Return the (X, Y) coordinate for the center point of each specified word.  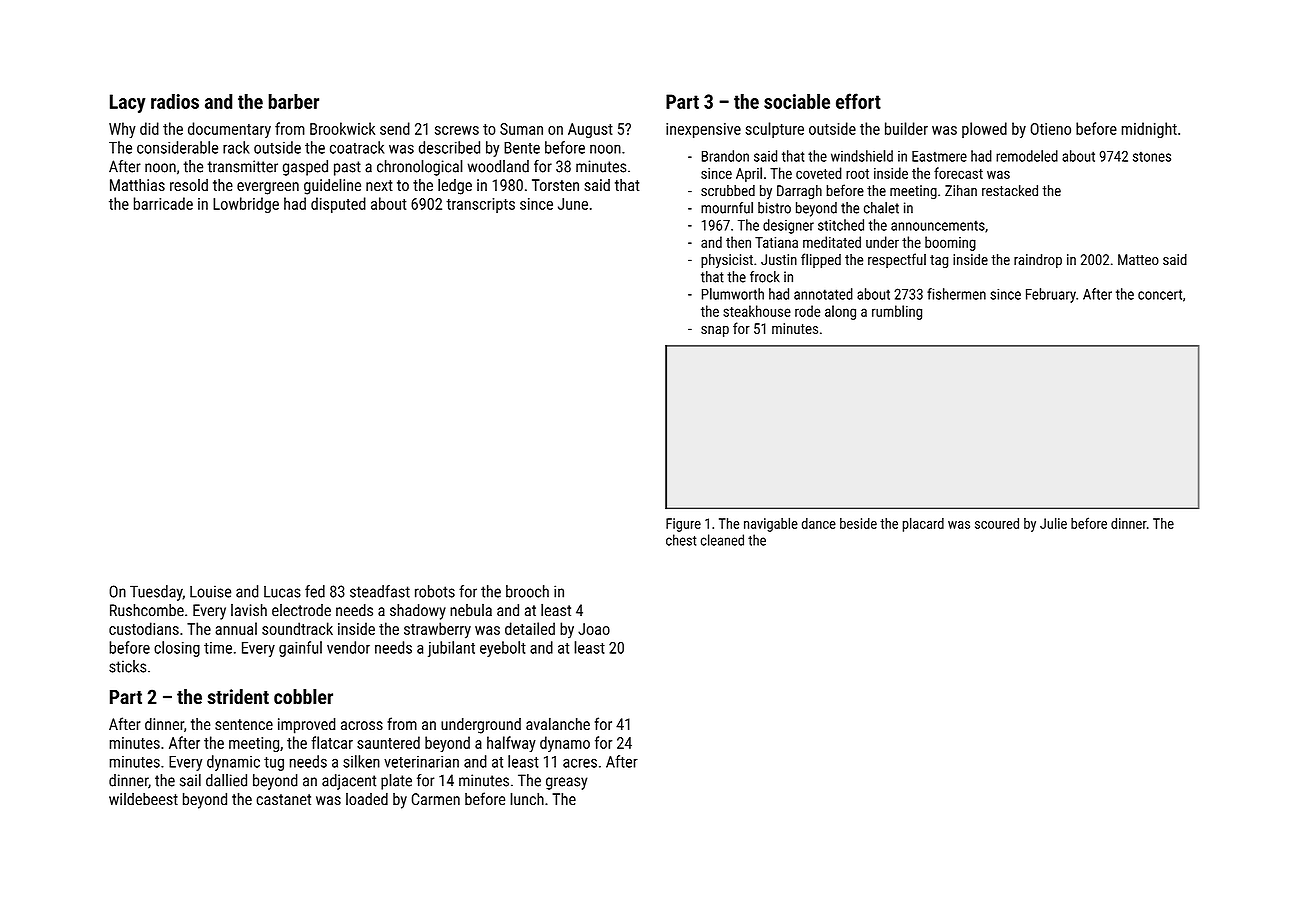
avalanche (558, 723)
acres (580, 763)
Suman (521, 129)
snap (715, 331)
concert (1160, 294)
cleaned (722, 540)
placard (923, 524)
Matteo (1138, 259)
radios (175, 101)
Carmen (436, 799)
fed (315, 591)
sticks (127, 666)
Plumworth (733, 294)
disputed (338, 205)
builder (906, 128)
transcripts (480, 205)
